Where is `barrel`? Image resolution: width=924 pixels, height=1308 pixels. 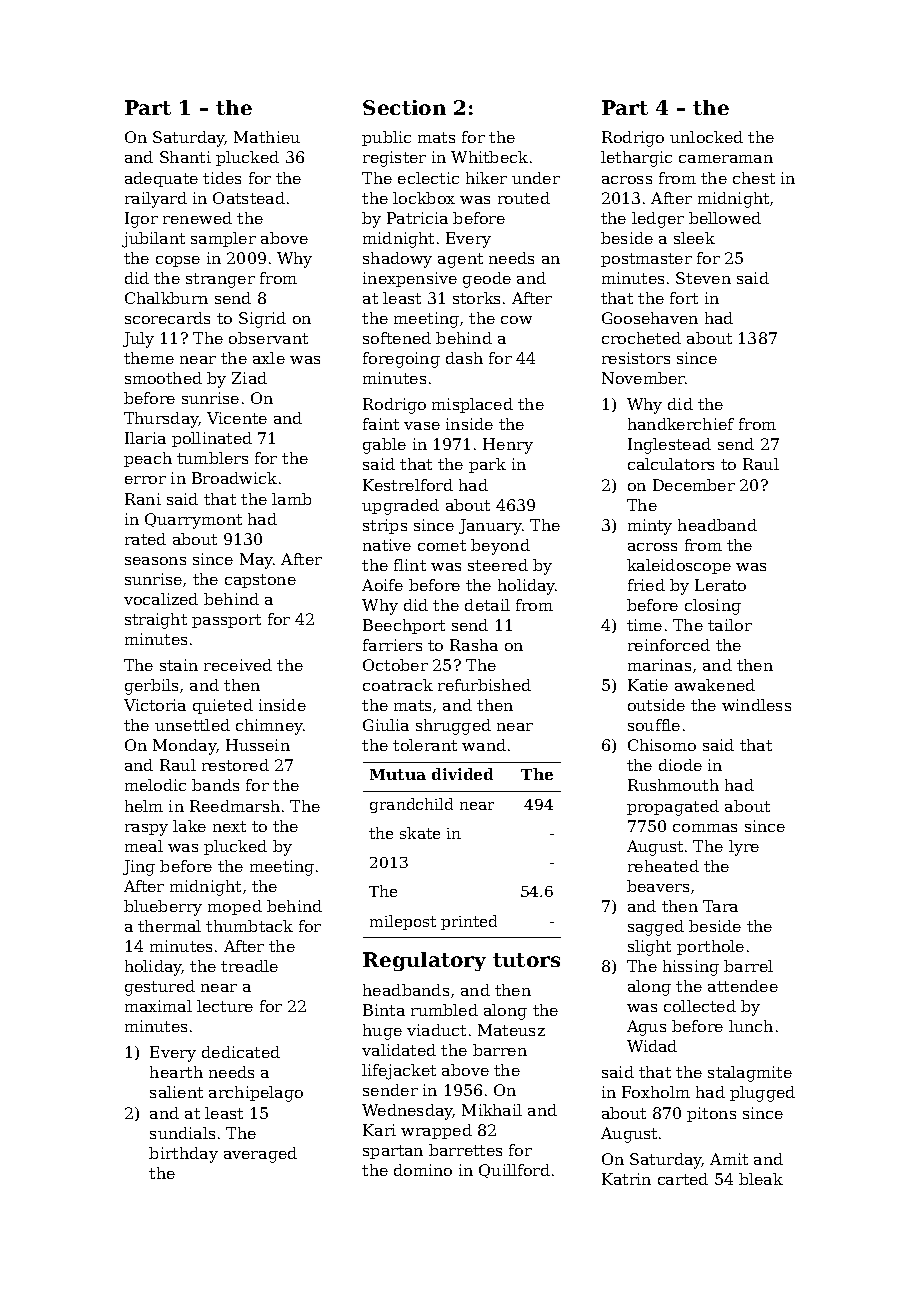 barrel is located at coordinates (748, 966).
